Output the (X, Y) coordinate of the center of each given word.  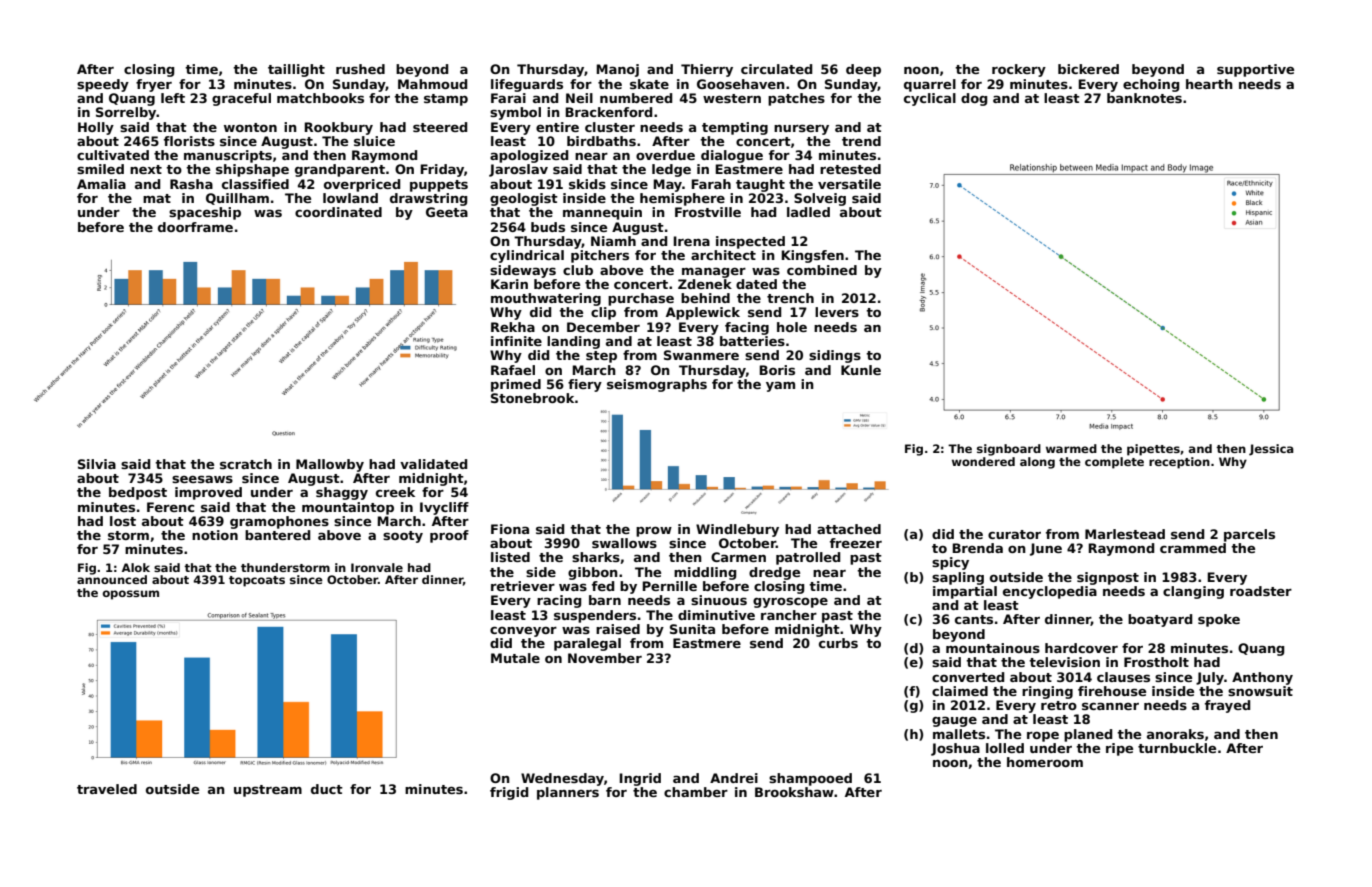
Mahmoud (432, 84)
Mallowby (330, 465)
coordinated (338, 212)
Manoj (618, 70)
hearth (1209, 84)
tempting (735, 128)
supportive (1255, 70)
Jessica (1271, 450)
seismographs (657, 385)
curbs (838, 643)
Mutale (515, 658)
